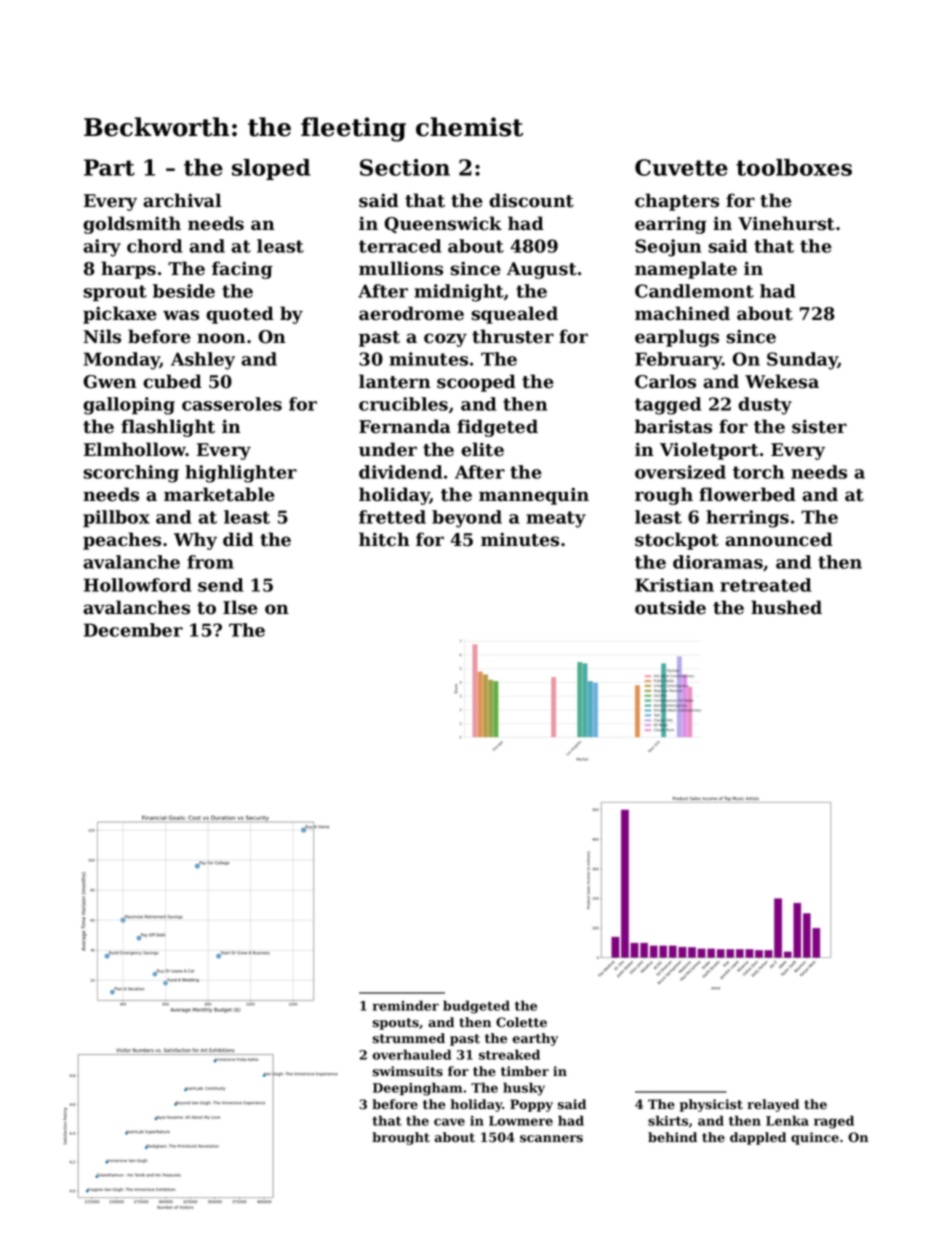 The width and height of the document is (952, 1233). Describe the element at coordinates (815, 1138) in the document. I see `quince` at that location.
